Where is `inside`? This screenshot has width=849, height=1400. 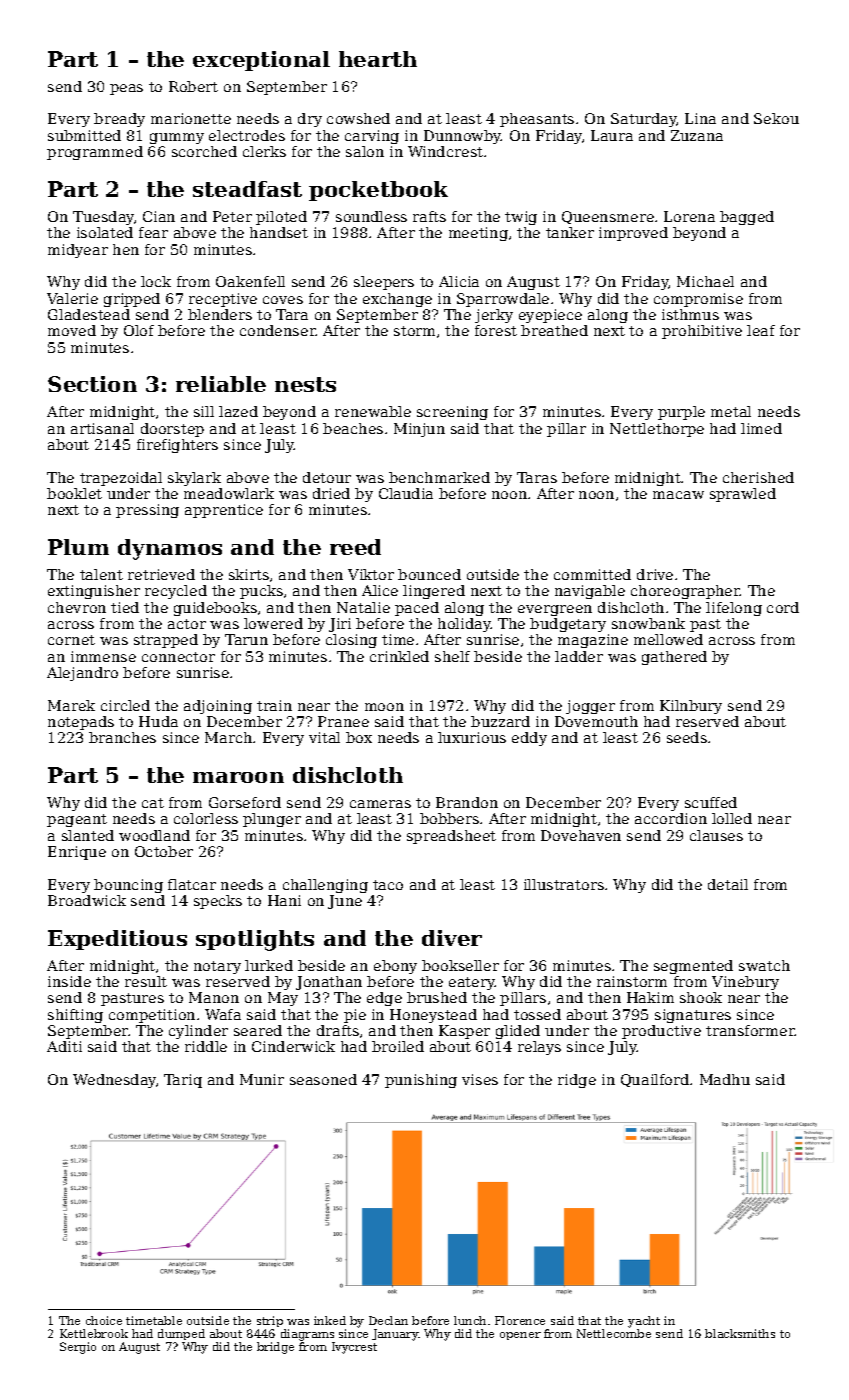 inside is located at coordinates (69, 981).
